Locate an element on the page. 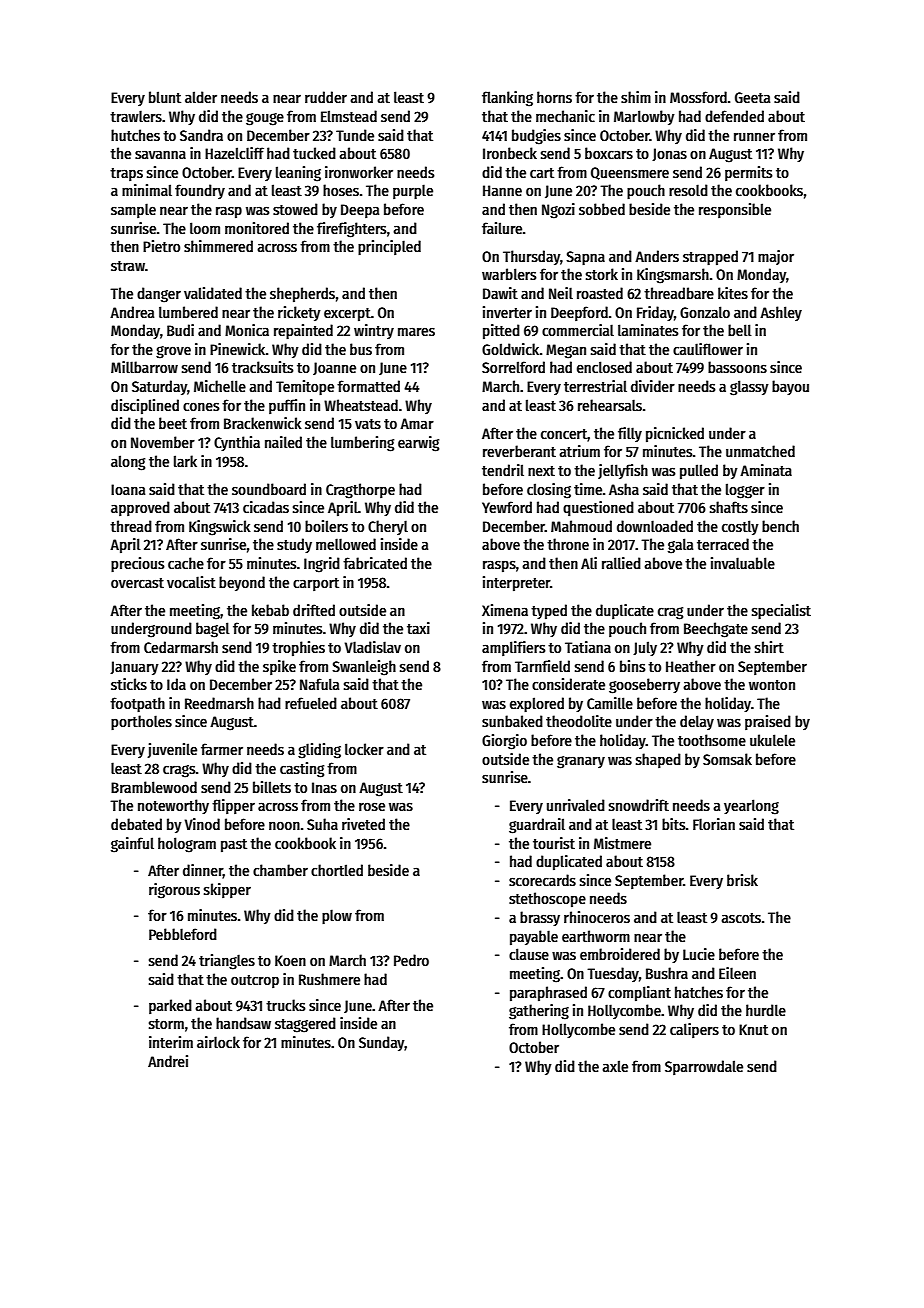  axle is located at coordinates (615, 1066).
